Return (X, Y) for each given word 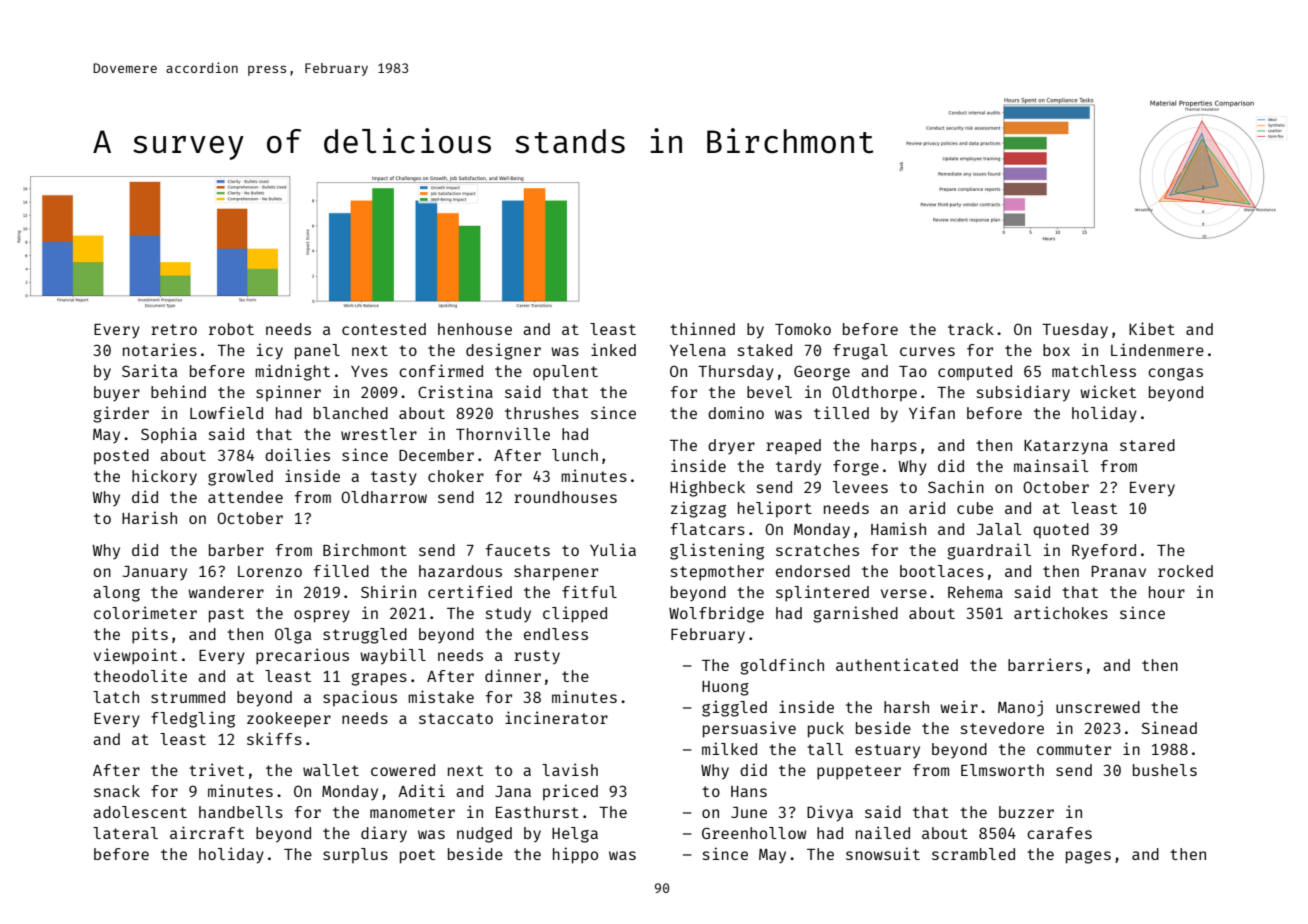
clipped (575, 614)
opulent (565, 373)
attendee (245, 497)
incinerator (556, 717)
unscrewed (1098, 707)
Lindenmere (1157, 349)
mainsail (1051, 465)
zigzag (698, 509)
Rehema (975, 592)
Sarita (150, 370)
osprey (322, 616)
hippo (575, 855)
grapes (379, 679)
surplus (355, 856)
